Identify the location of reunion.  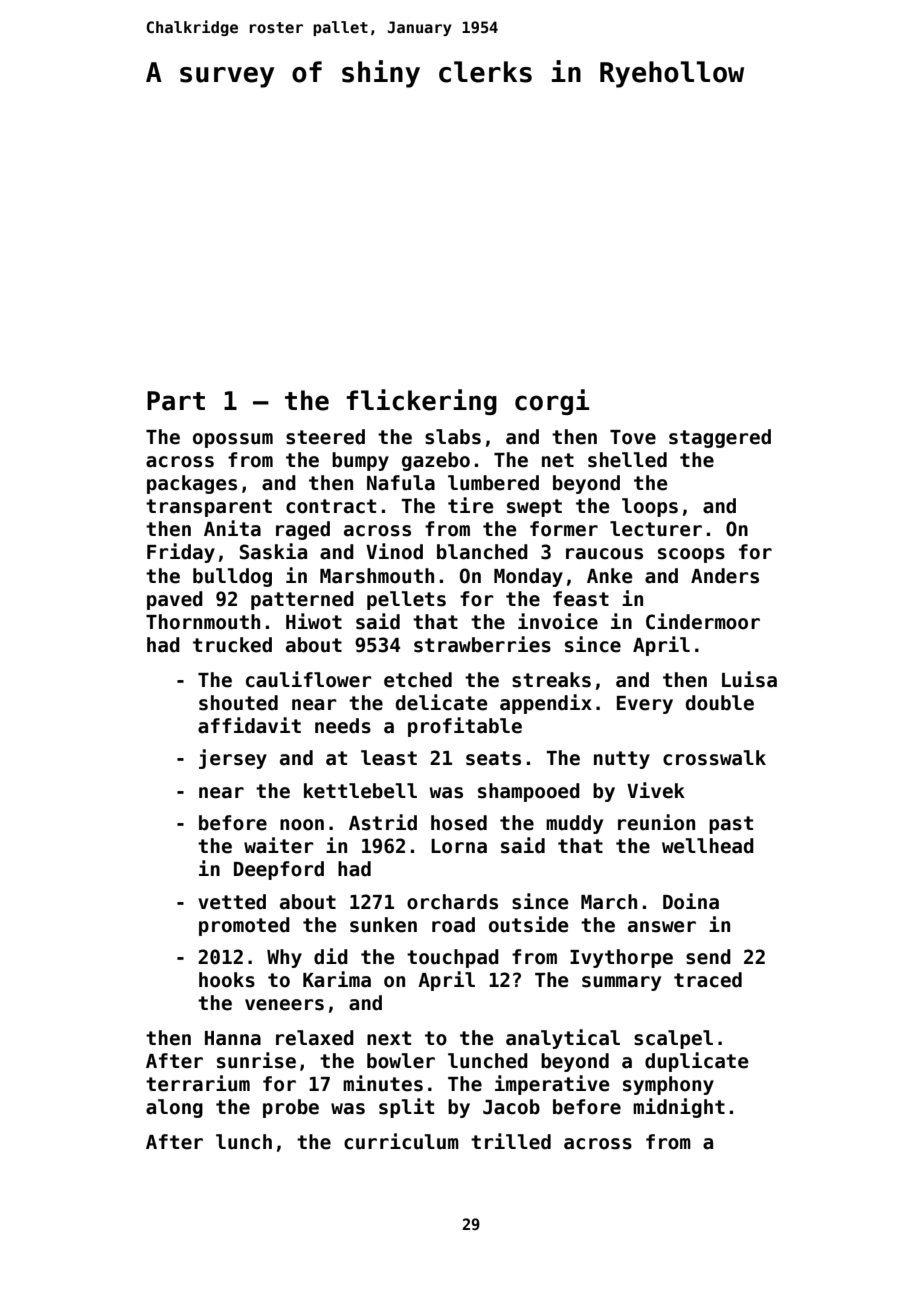
(656, 822).
